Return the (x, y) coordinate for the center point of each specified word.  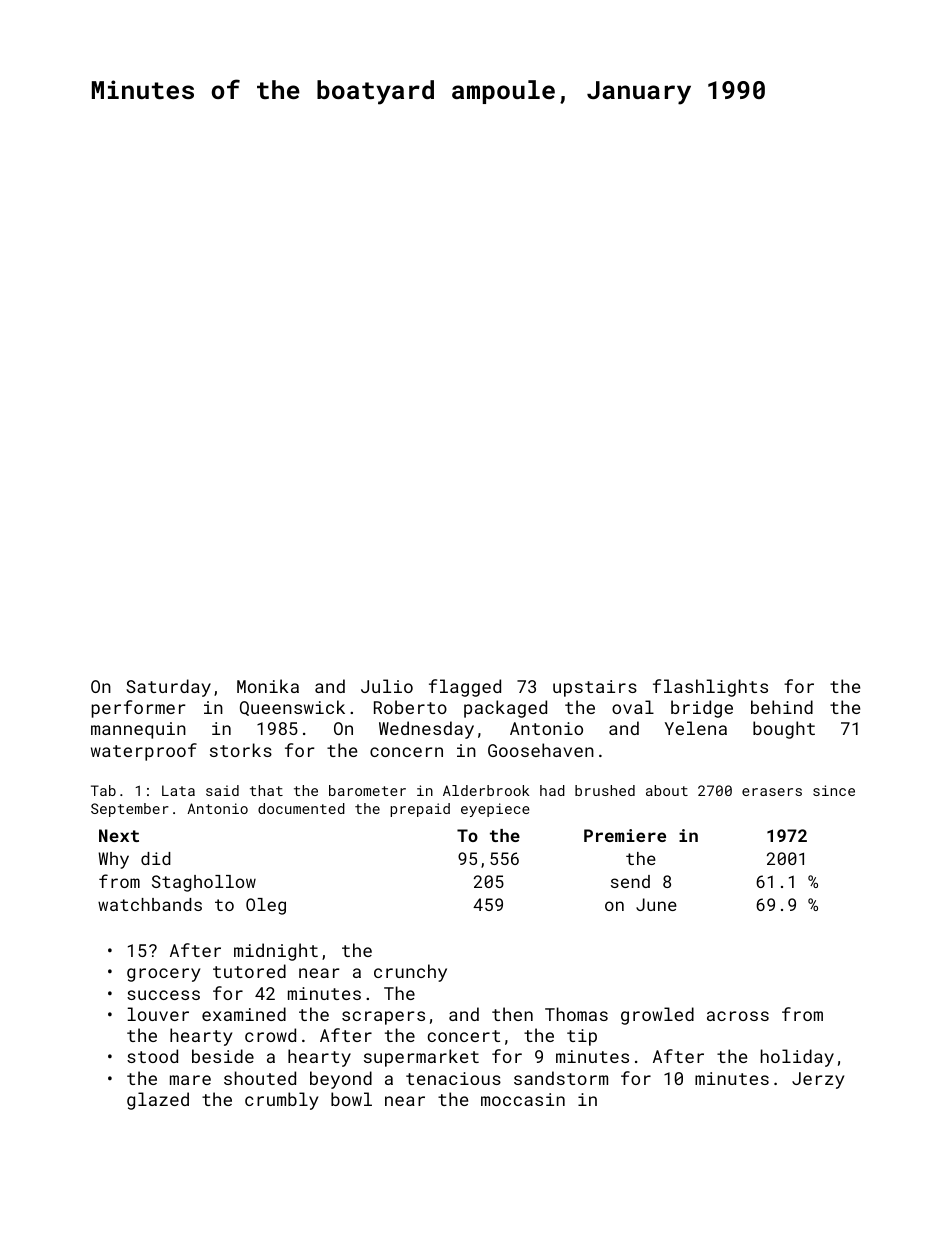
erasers (772, 792)
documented (301, 808)
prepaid (420, 810)
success (163, 995)
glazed (158, 1101)
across (738, 1016)
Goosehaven (541, 750)
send (630, 881)
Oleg (266, 906)
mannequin (138, 730)
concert (464, 1036)
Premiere (625, 835)
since (834, 790)
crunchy (410, 973)
